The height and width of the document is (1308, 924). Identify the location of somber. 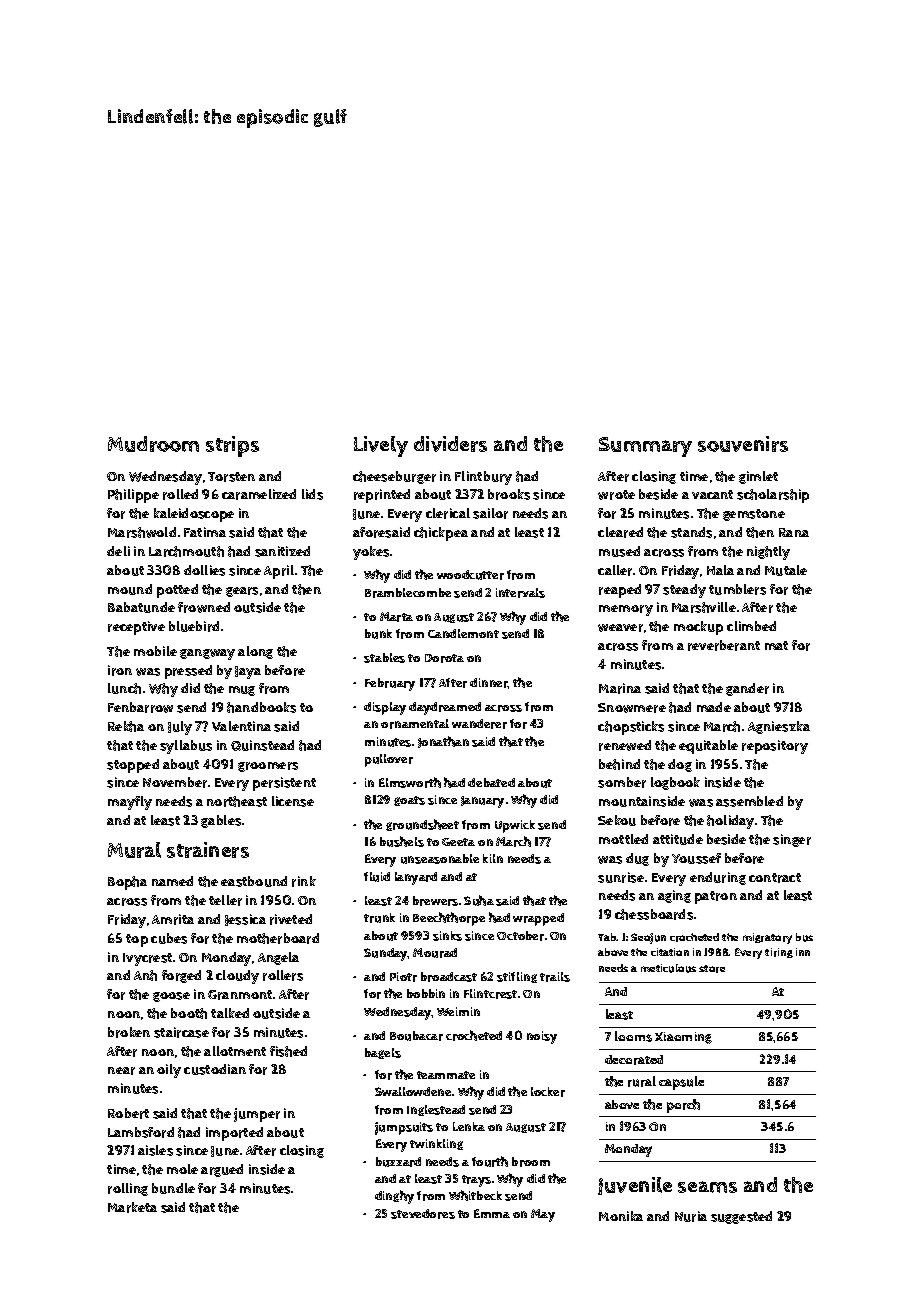
(622, 782).
